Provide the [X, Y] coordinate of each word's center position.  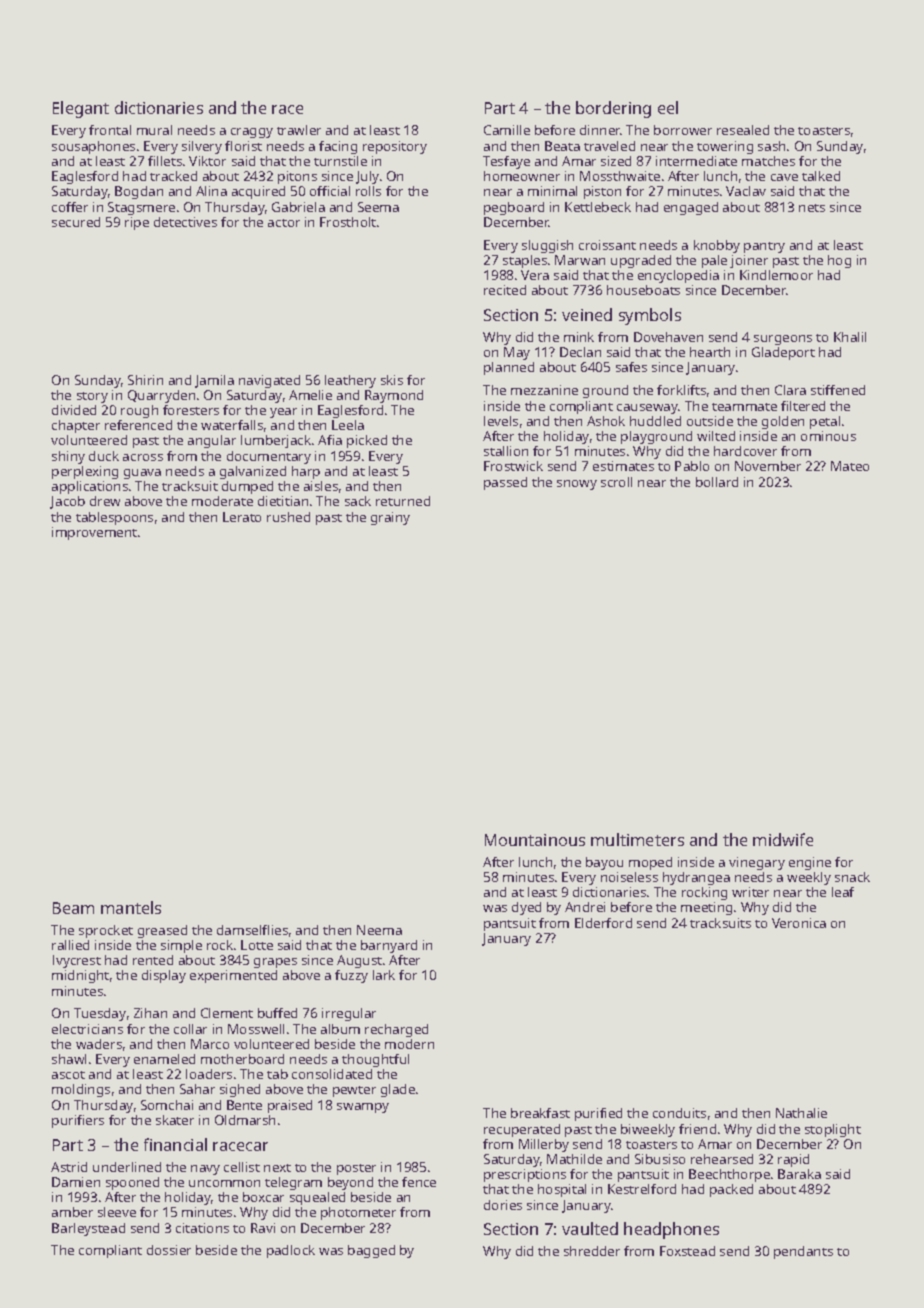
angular [212, 441]
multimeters [637, 839]
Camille [507, 130]
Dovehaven [668, 337]
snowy [577, 485]
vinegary [757, 863]
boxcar [263, 1197]
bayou [604, 863]
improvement [94, 533]
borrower [683, 130]
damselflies [252, 930]
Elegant [81, 109]
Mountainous [535, 840]
